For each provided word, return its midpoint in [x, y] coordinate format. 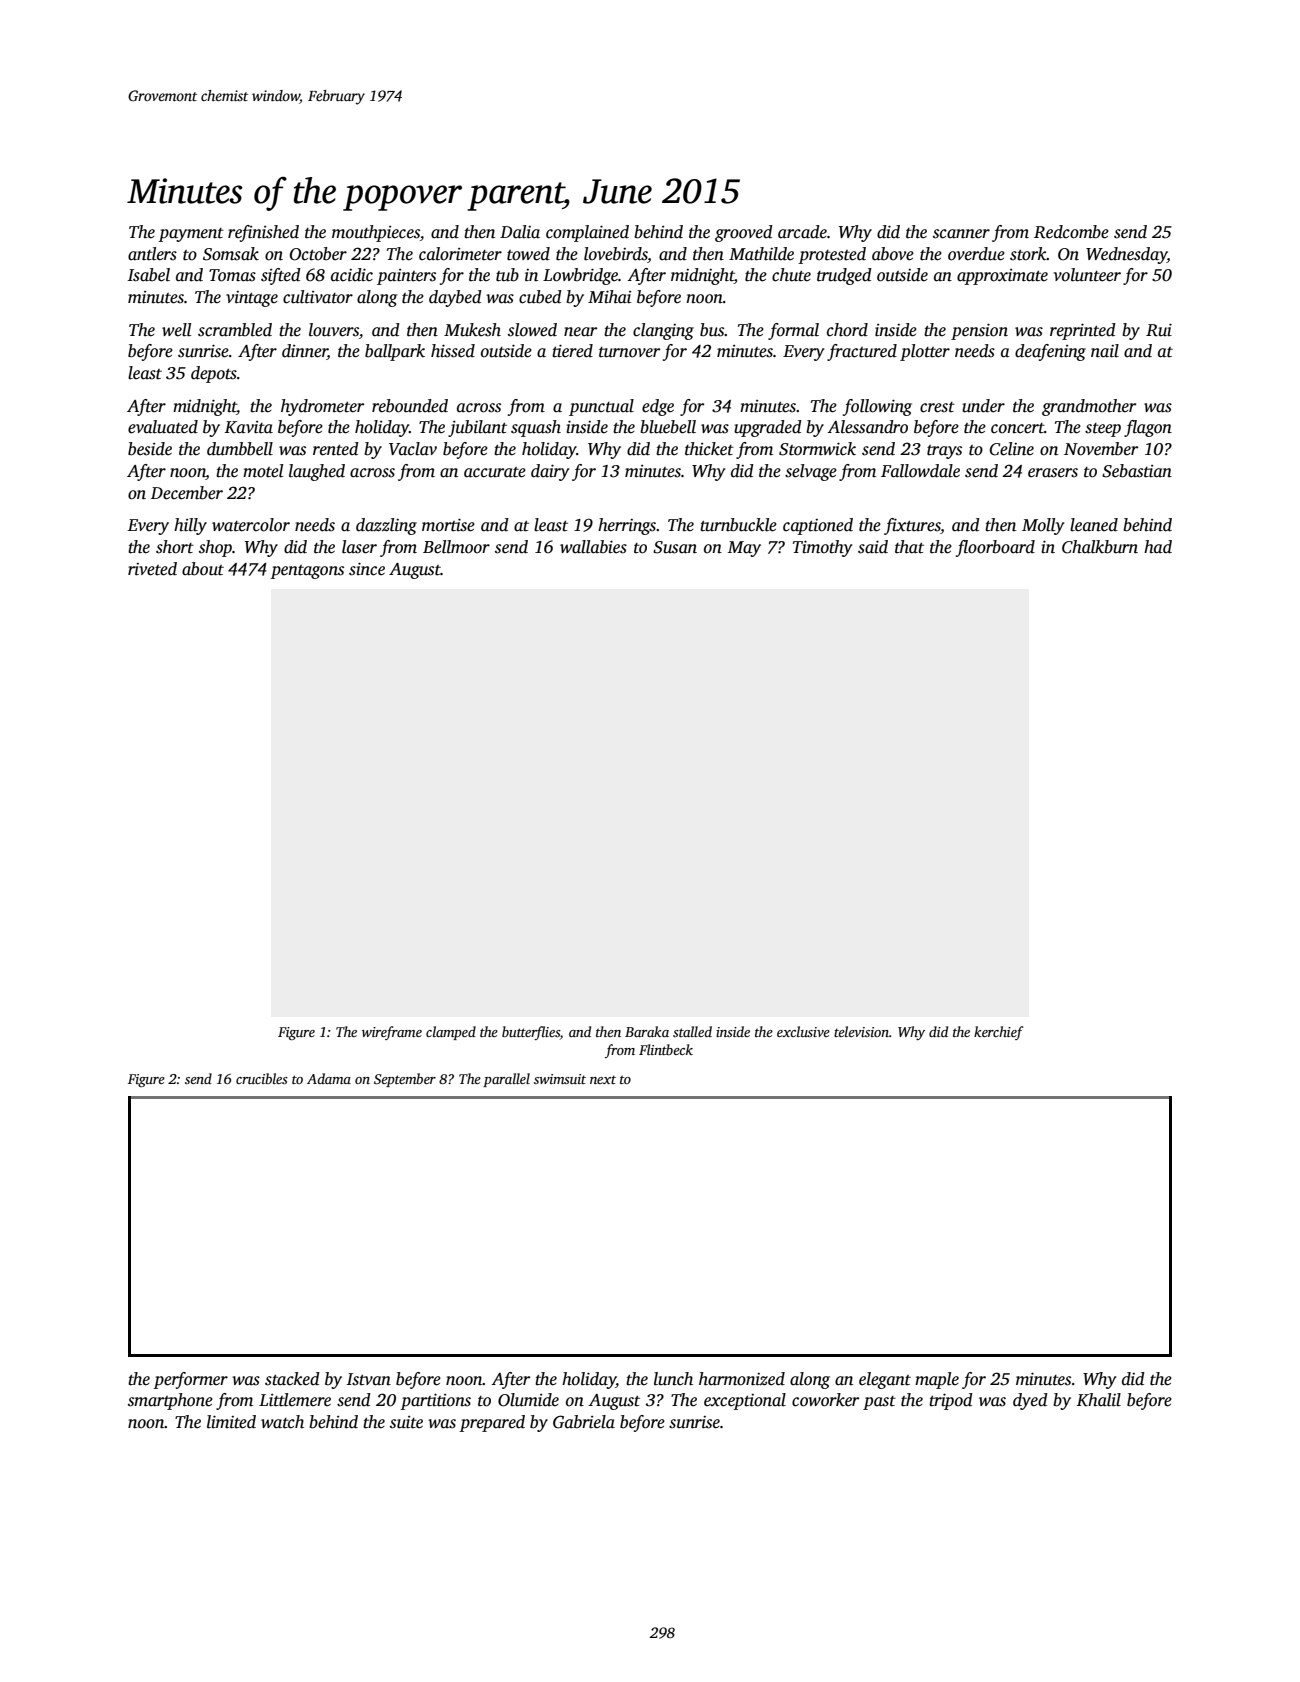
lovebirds [616, 254]
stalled [692, 1031]
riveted [152, 569]
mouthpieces [376, 233]
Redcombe [1071, 232]
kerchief [998, 1033]
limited [231, 1422]
